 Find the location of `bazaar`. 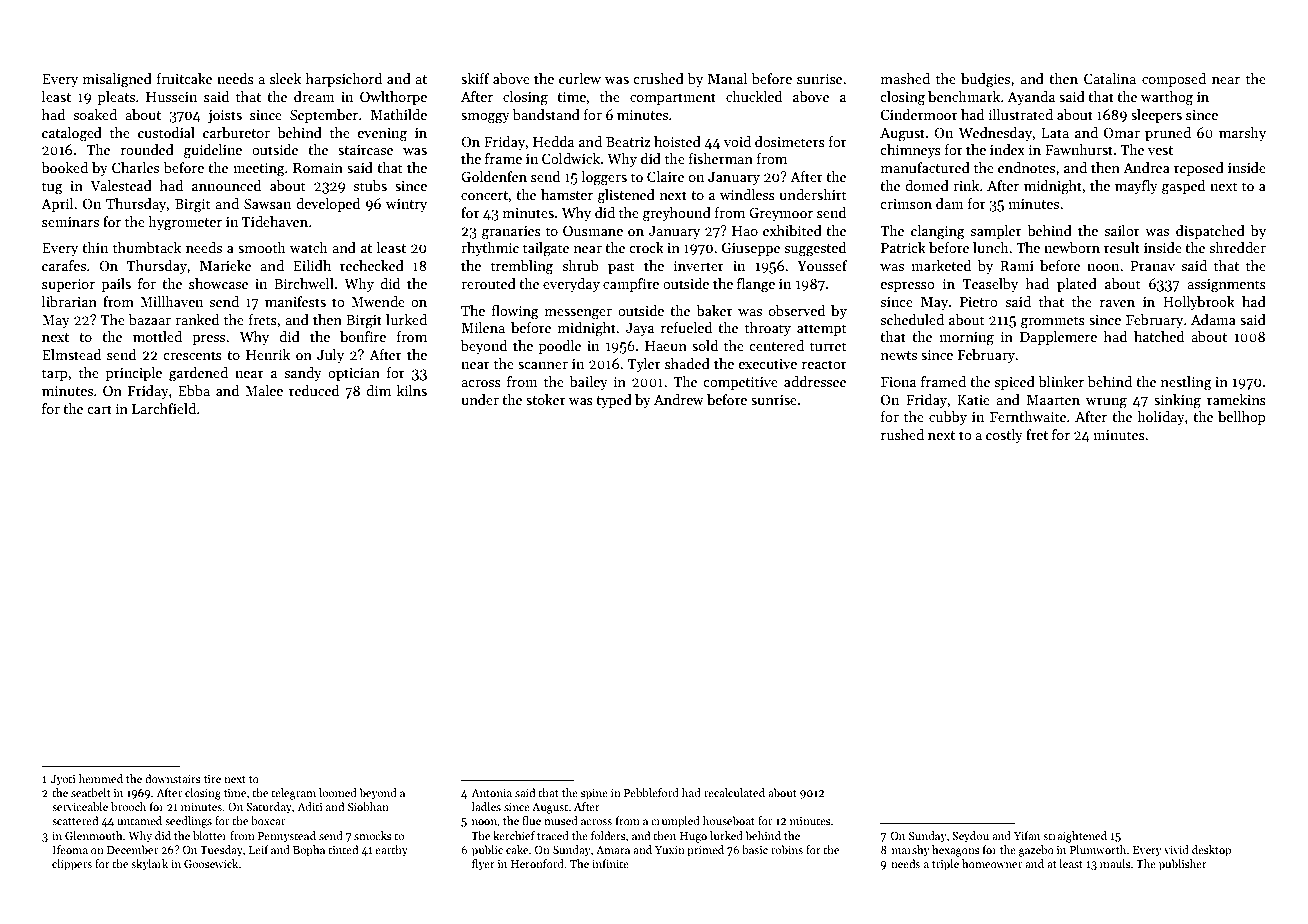

bazaar is located at coordinates (150, 319).
